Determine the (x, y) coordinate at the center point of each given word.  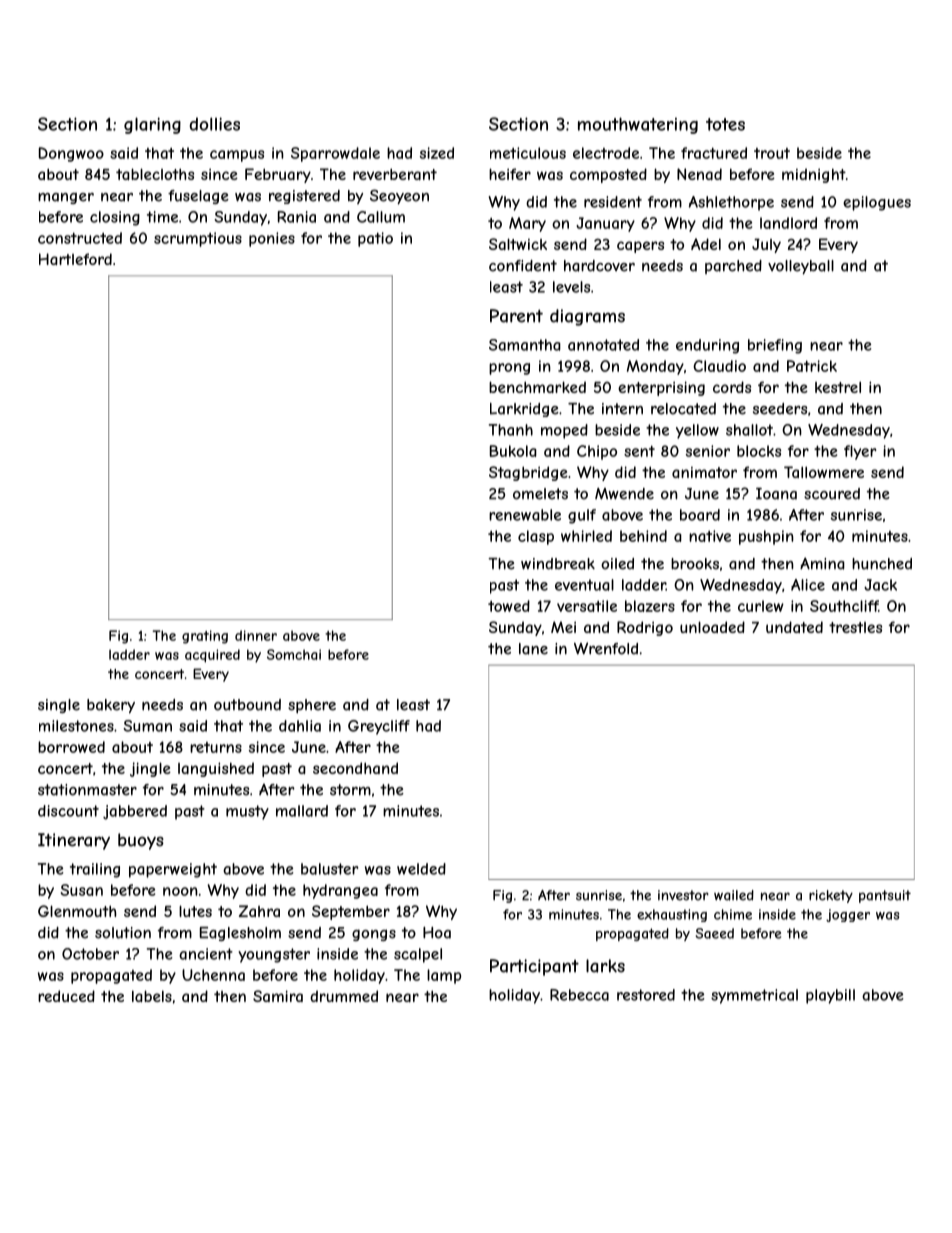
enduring (707, 346)
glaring (152, 125)
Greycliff (379, 727)
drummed (344, 996)
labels (152, 996)
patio (375, 239)
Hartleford (75, 259)
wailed (734, 895)
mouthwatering (638, 125)
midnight (814, 175)
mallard (302, 811)
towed (509, 606)
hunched (882, 564)
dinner (256, 635)
